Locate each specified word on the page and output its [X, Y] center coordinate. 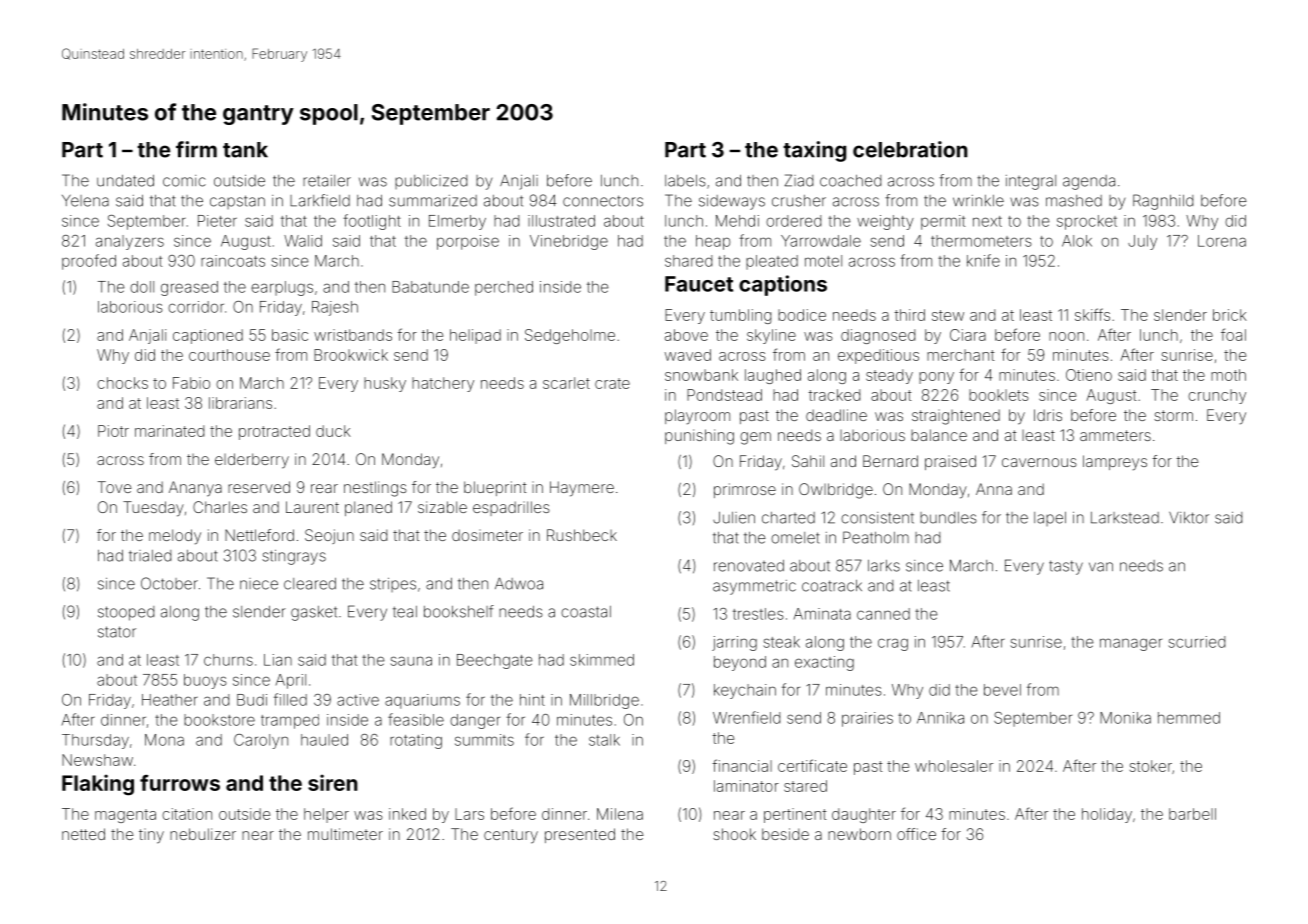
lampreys [1115, 463]
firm [196, 149]
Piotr [113, 431]
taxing [814, 151]
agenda [1089, 182]
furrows [180, 783]
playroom [697, 417]
